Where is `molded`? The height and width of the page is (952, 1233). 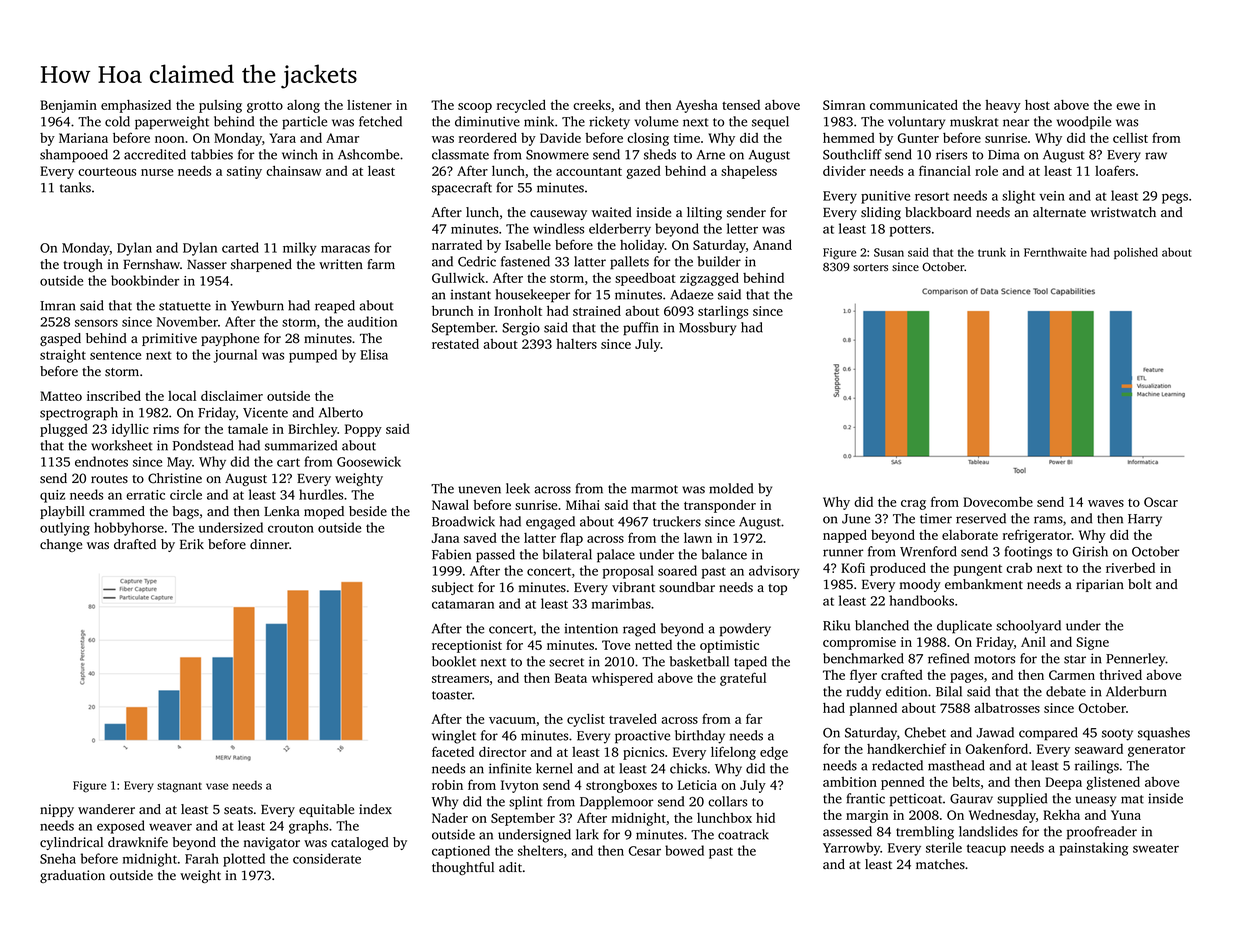 molded is located at coordinates (731, 488).
